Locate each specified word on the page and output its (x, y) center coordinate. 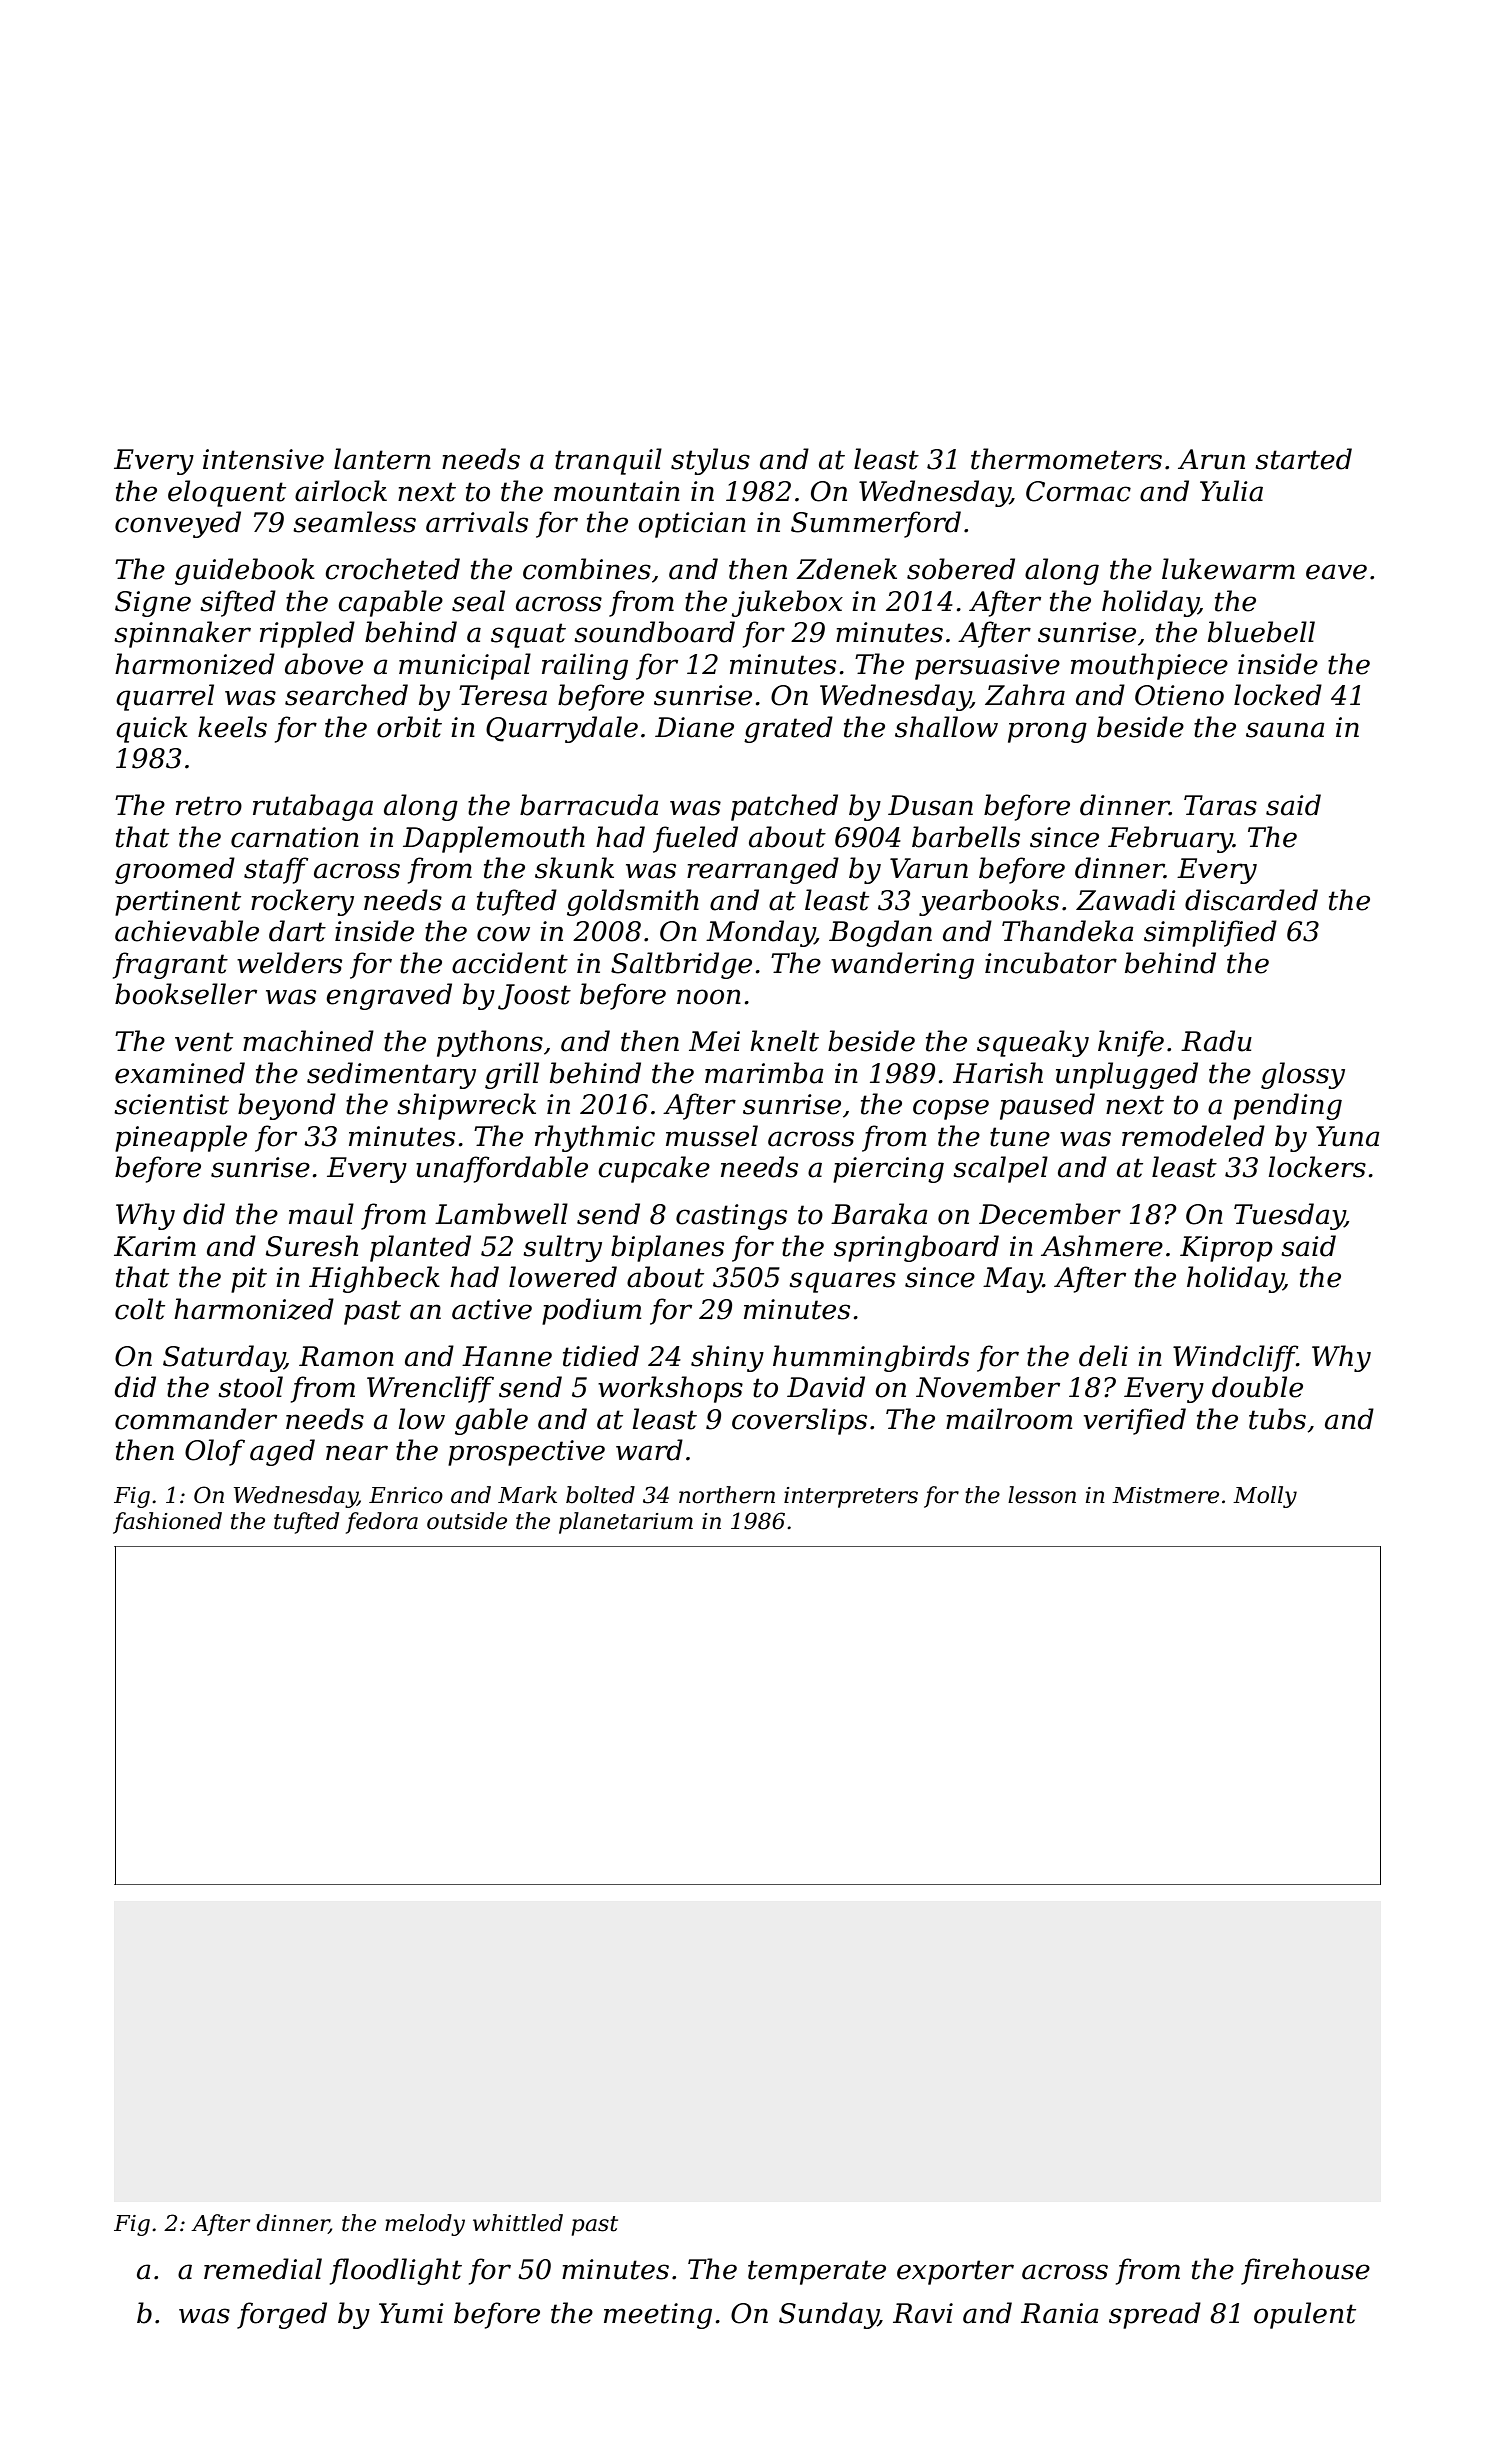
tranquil (608, 461)
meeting (658, 2316)
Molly (1265, 1497)
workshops (670, 1389)
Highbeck (374, 1279)
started (1303, 459)
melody (425, 2225)
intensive (263, 459)
